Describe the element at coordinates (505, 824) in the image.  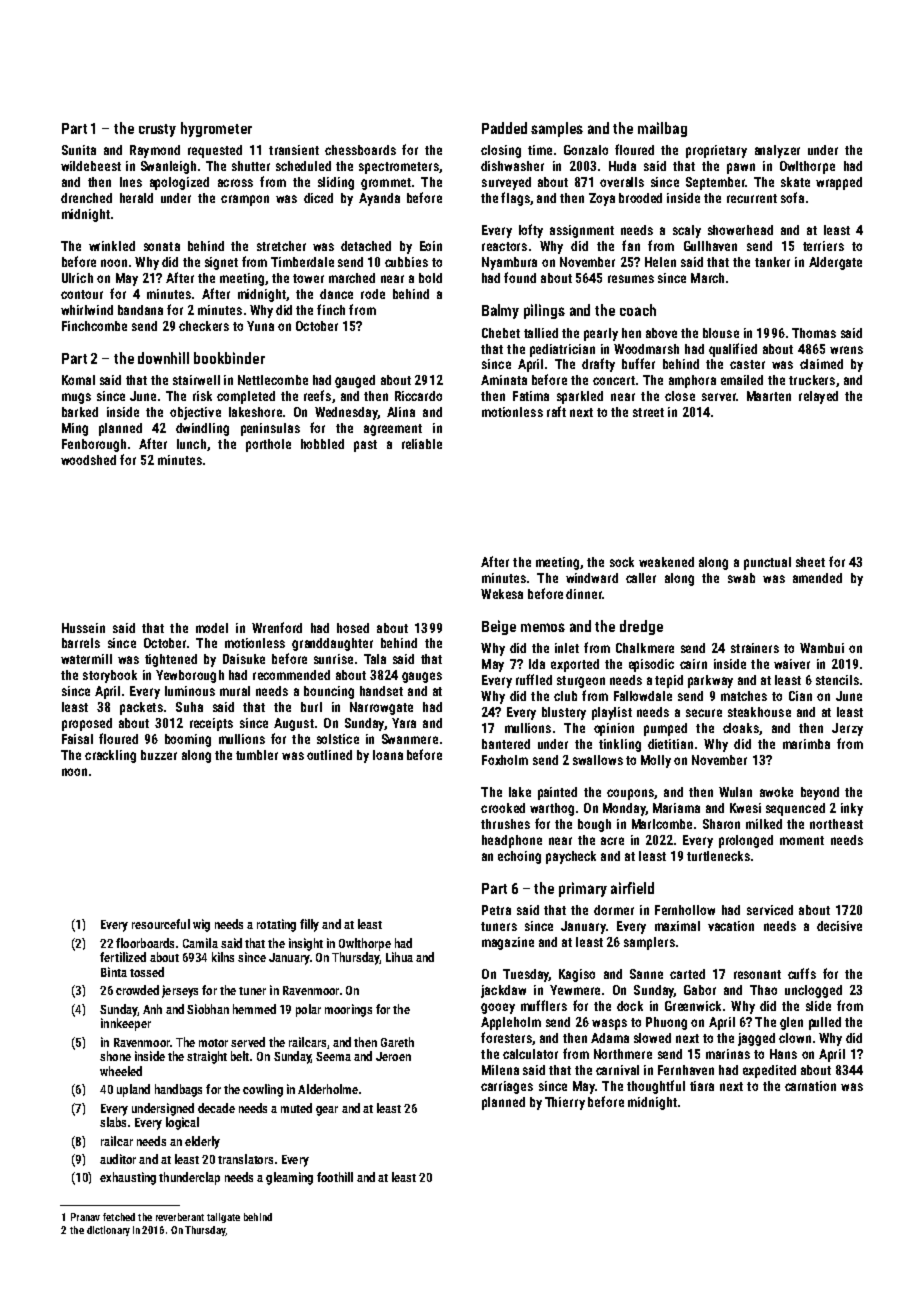
I see `thrushes` at that location.
